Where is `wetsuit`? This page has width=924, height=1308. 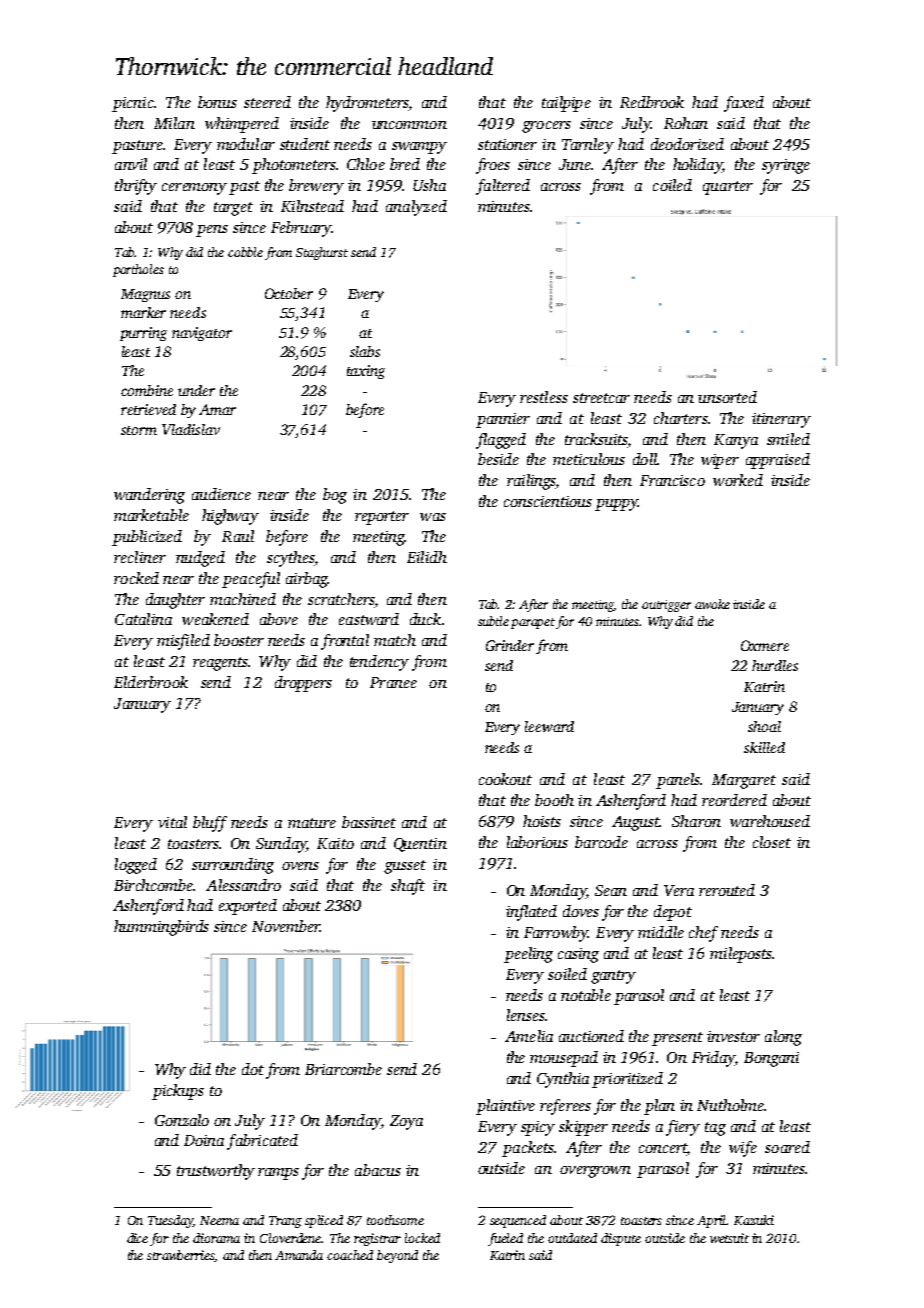 wetsuit is located at coordinates (729, 1238).
